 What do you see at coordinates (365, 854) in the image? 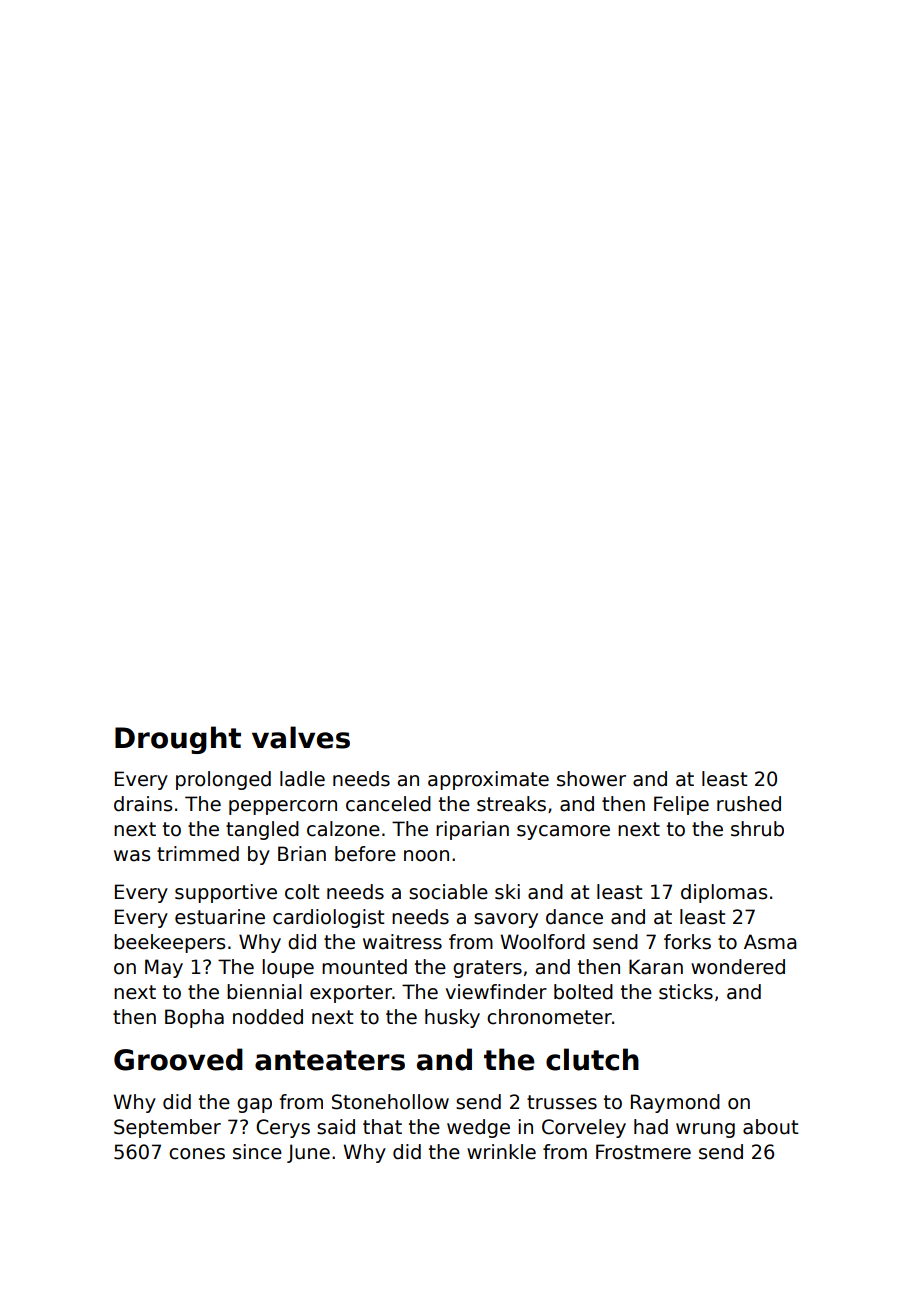
I see `before` at bounding box center [365, 854].
